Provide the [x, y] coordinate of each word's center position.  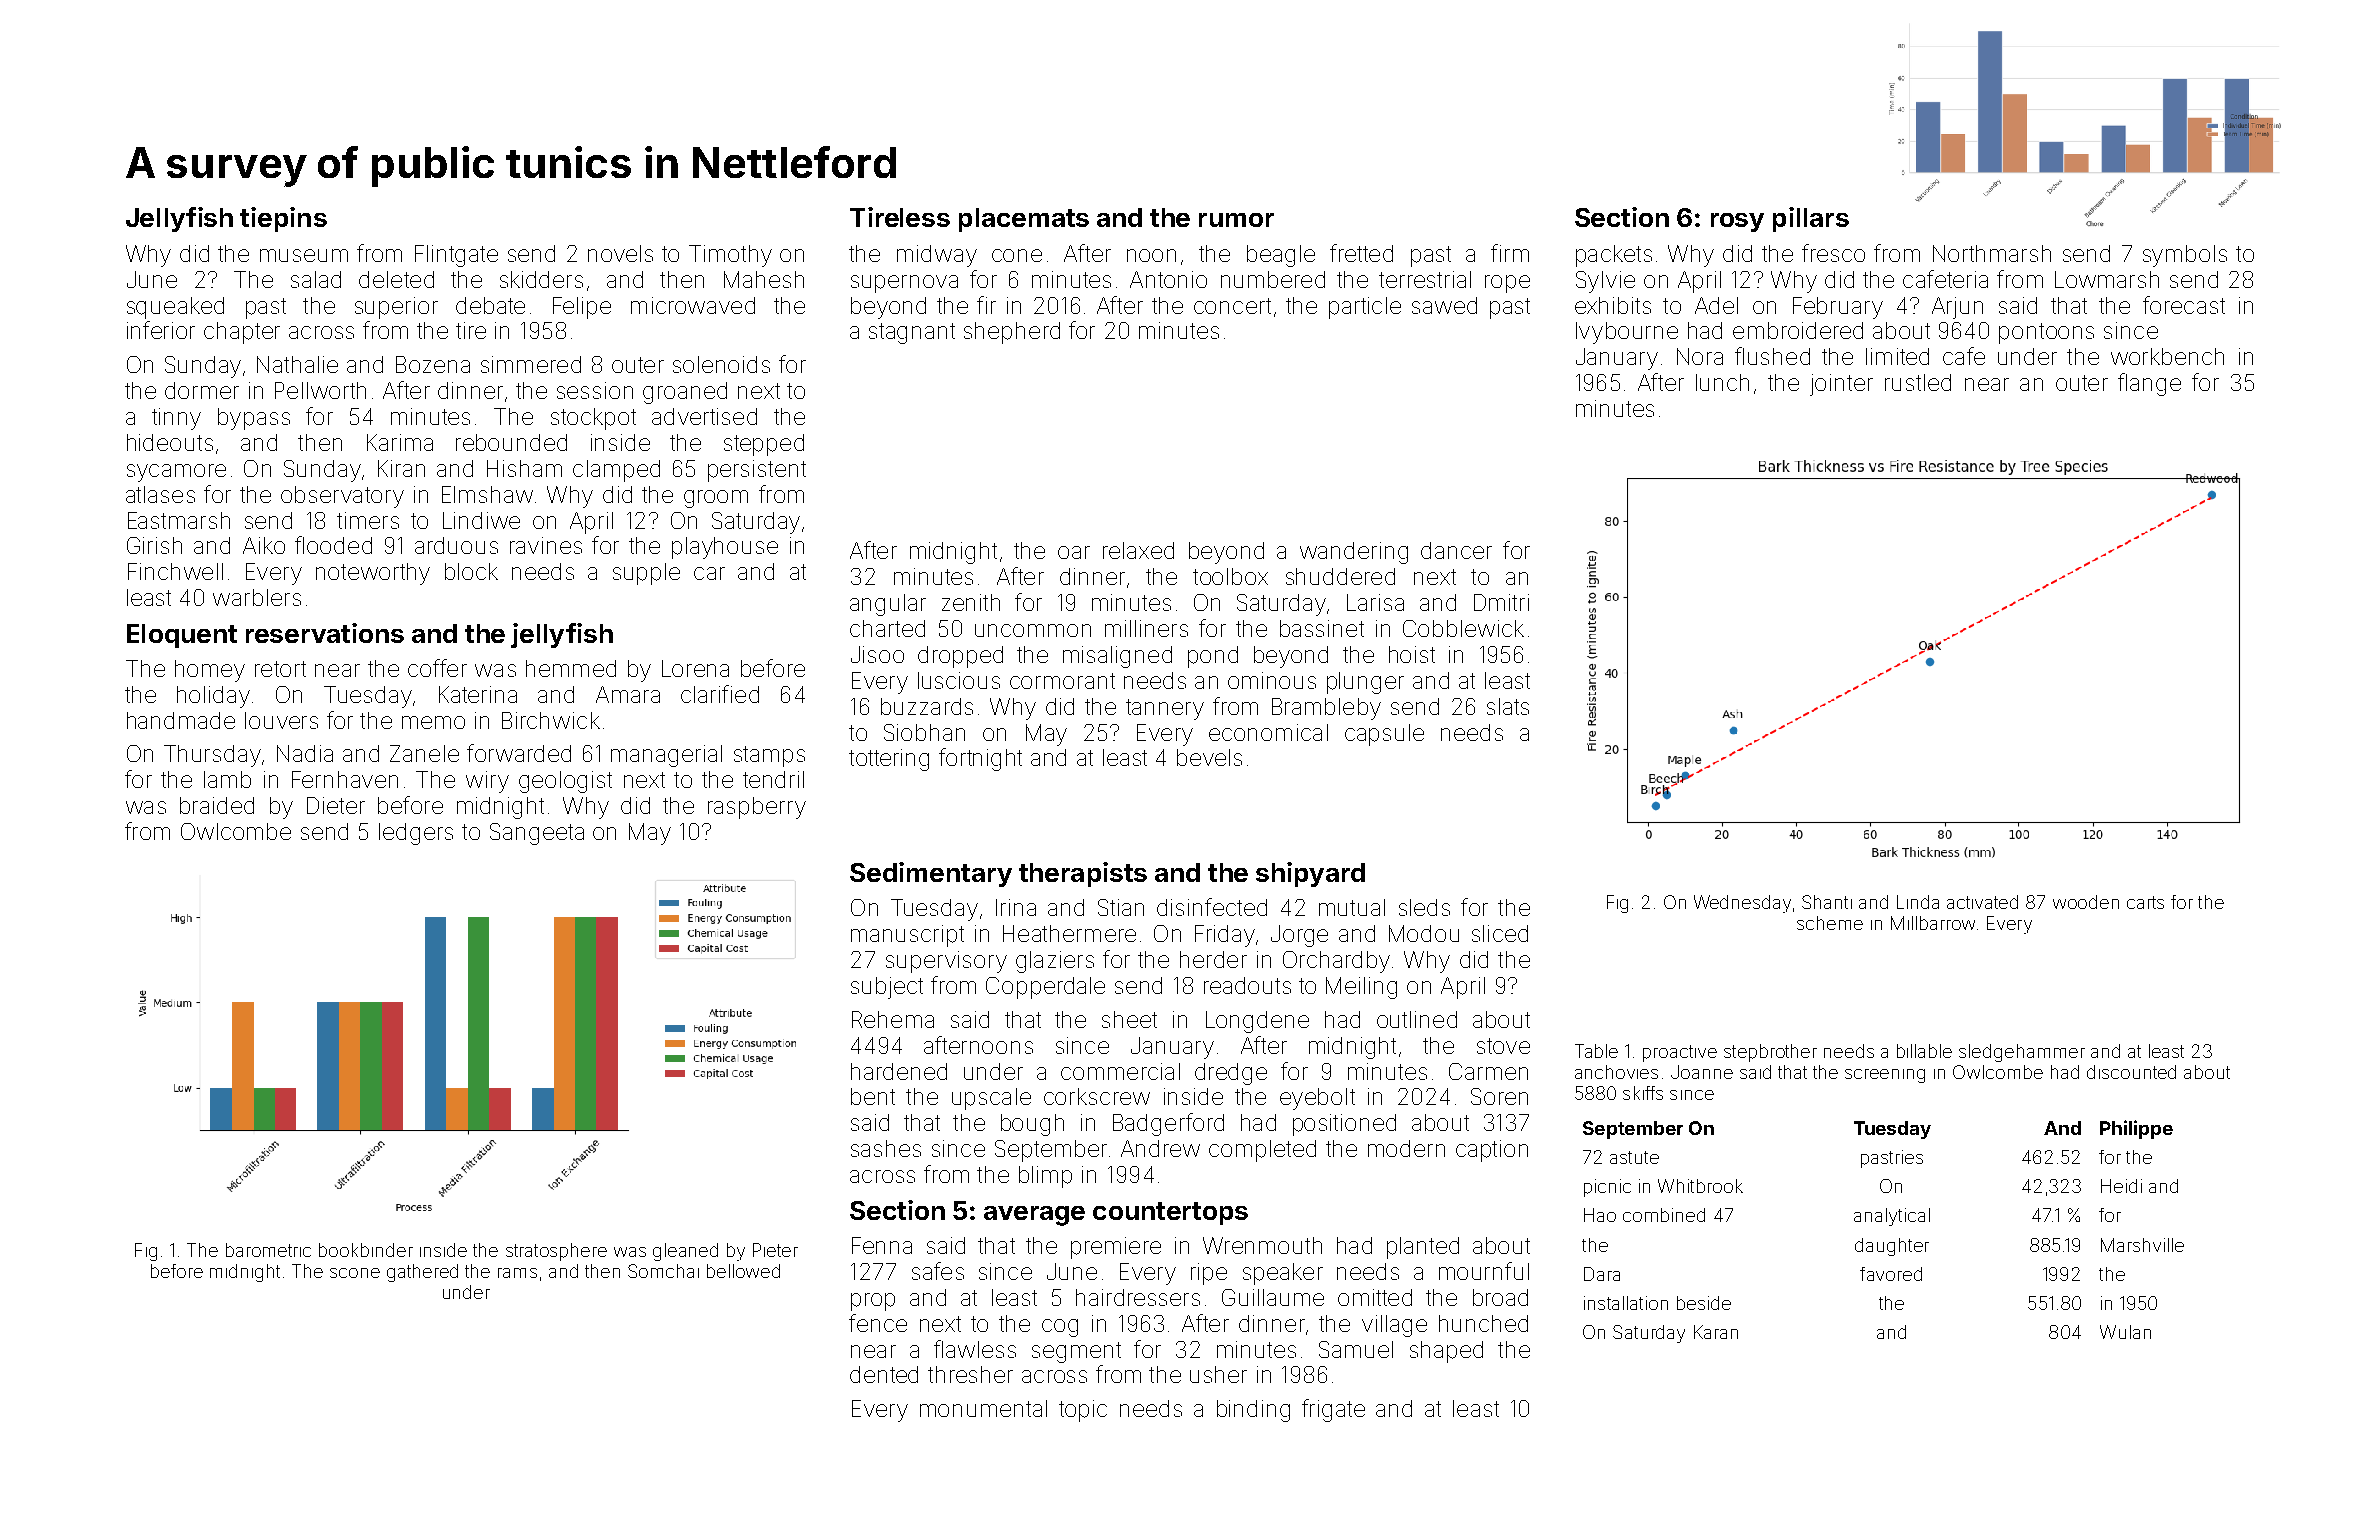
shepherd [1012, 333]
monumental [983, 1408]
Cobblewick [1463, 628]
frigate [1333, 1410]
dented [884, 1374]
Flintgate [456, 256]
